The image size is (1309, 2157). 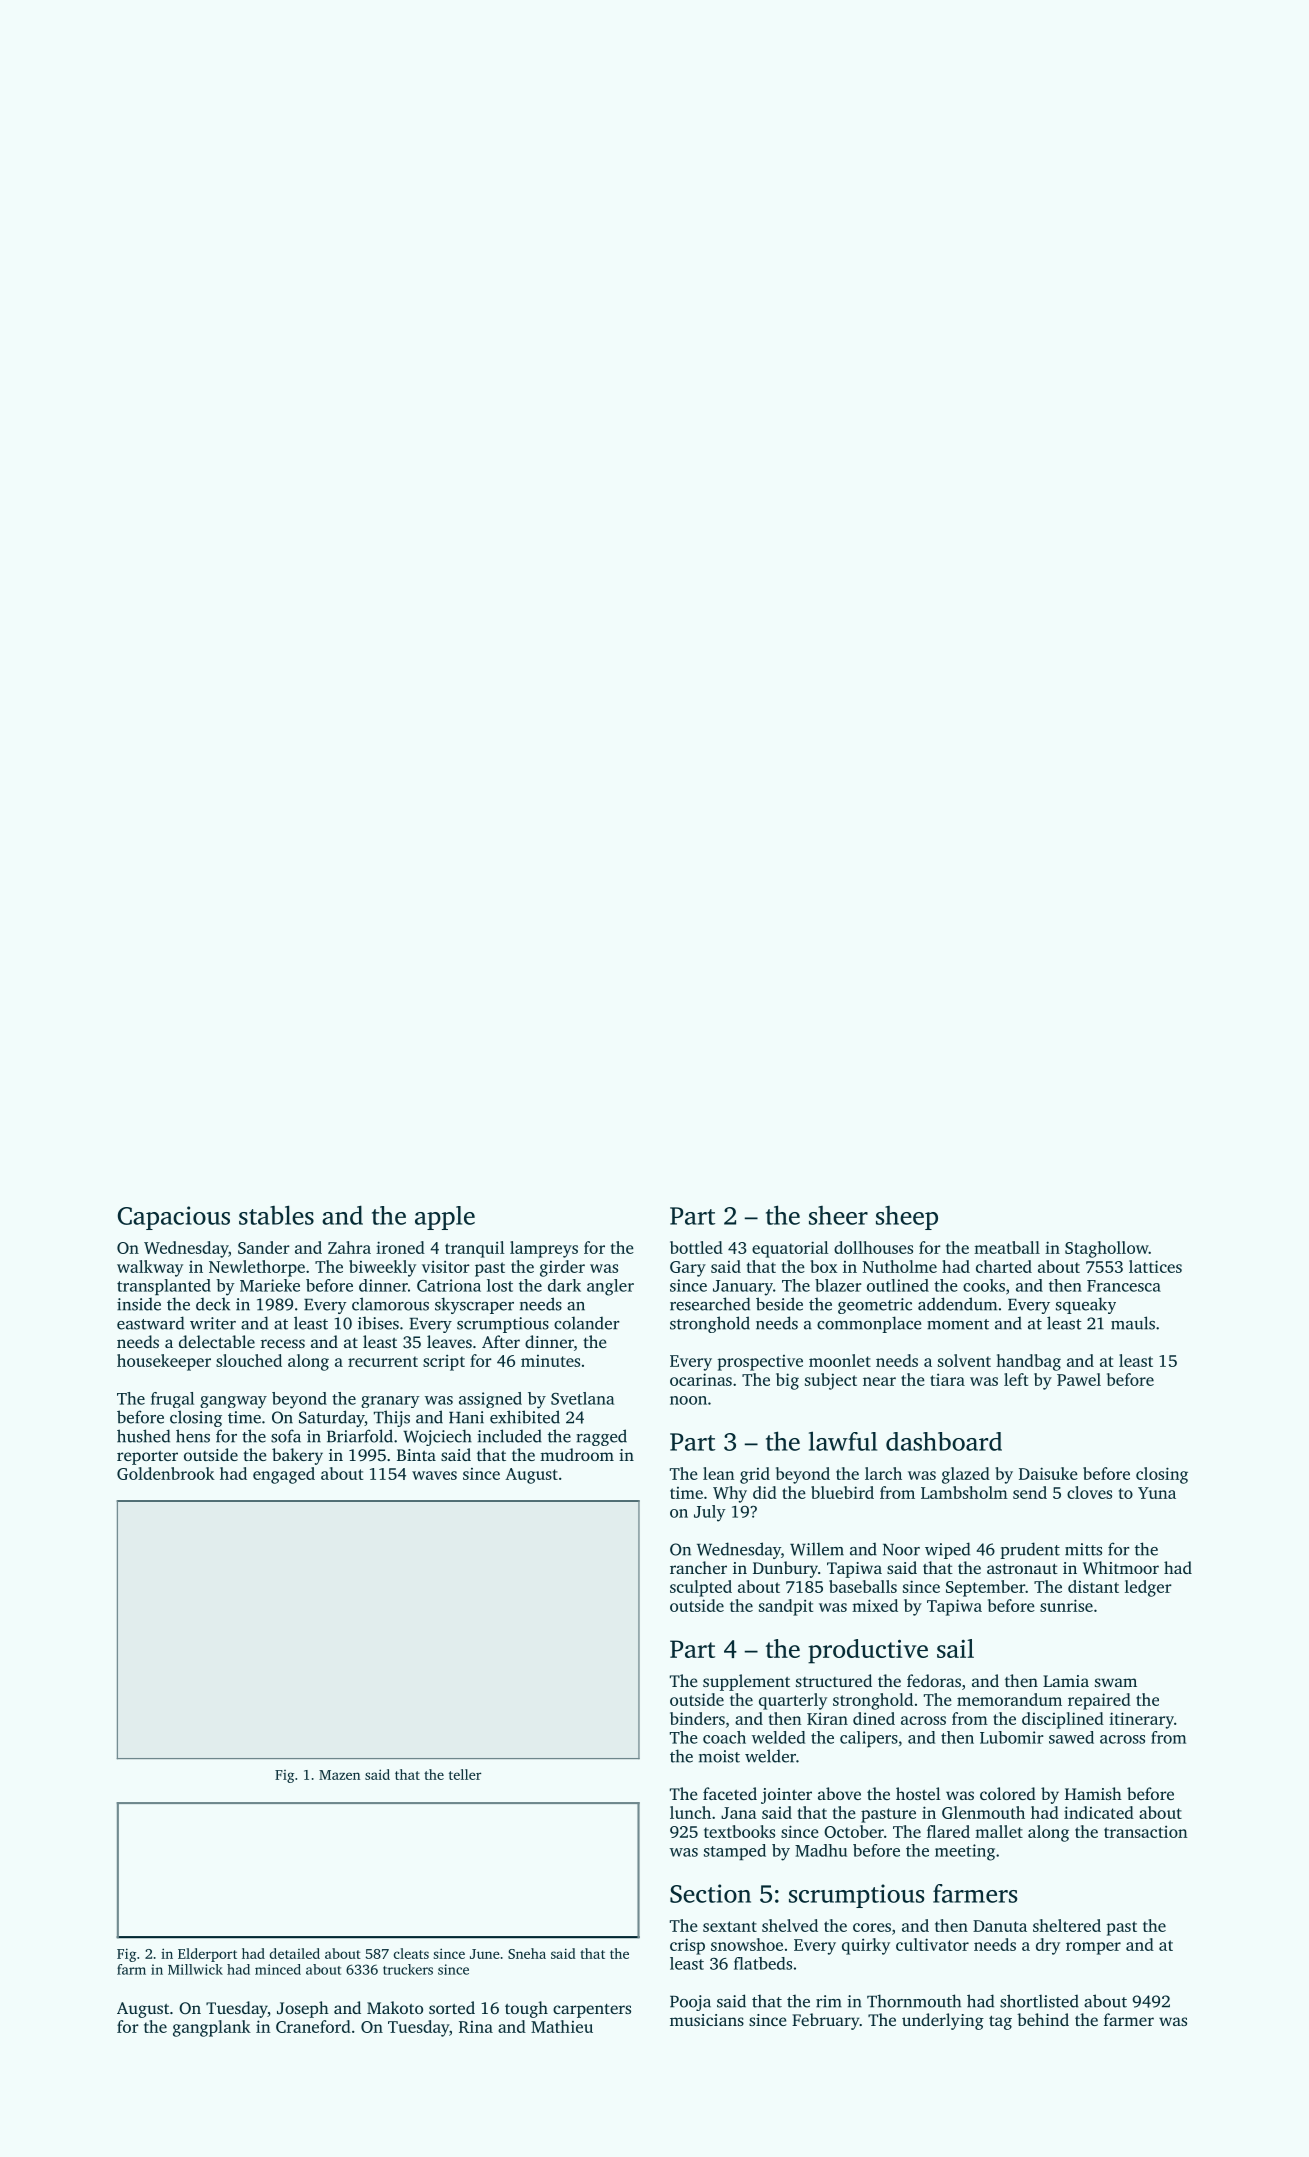 I want to click on tough, so click(x=526, y=2009).
